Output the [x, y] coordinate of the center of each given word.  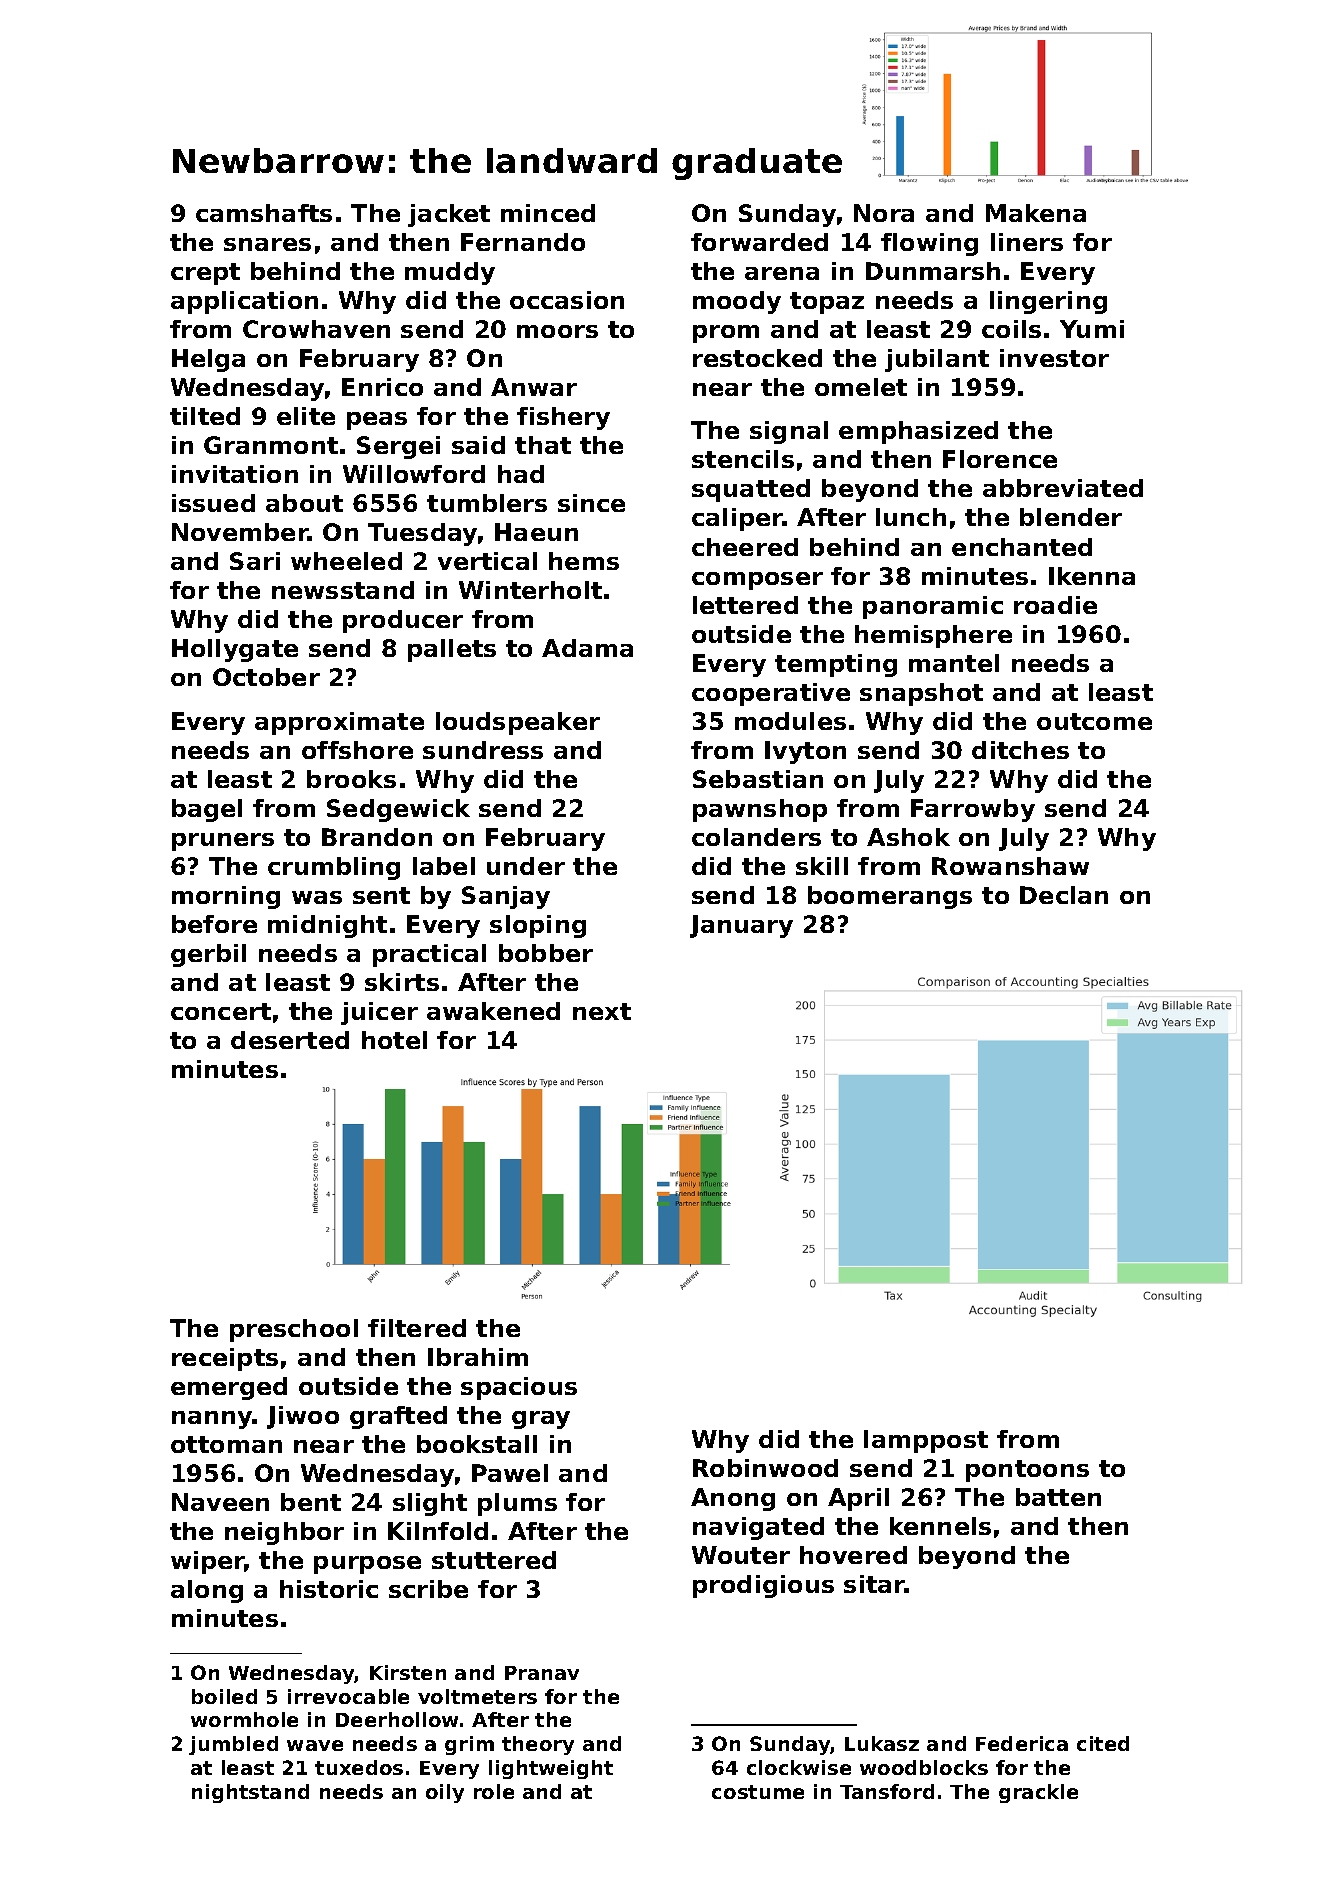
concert [221, 1011]
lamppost [926, 1441]
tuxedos [359, 1767]
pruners [223, 842]
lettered [745, 605]
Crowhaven [316, 329]
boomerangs [890, 897]
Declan [1064, 895]
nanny [212, 1420]
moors [557, 331]
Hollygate [235, 650]
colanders [756, 837]
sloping [538, 926]
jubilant [937, 360]
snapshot [921, 694]
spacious [519, 1388]
